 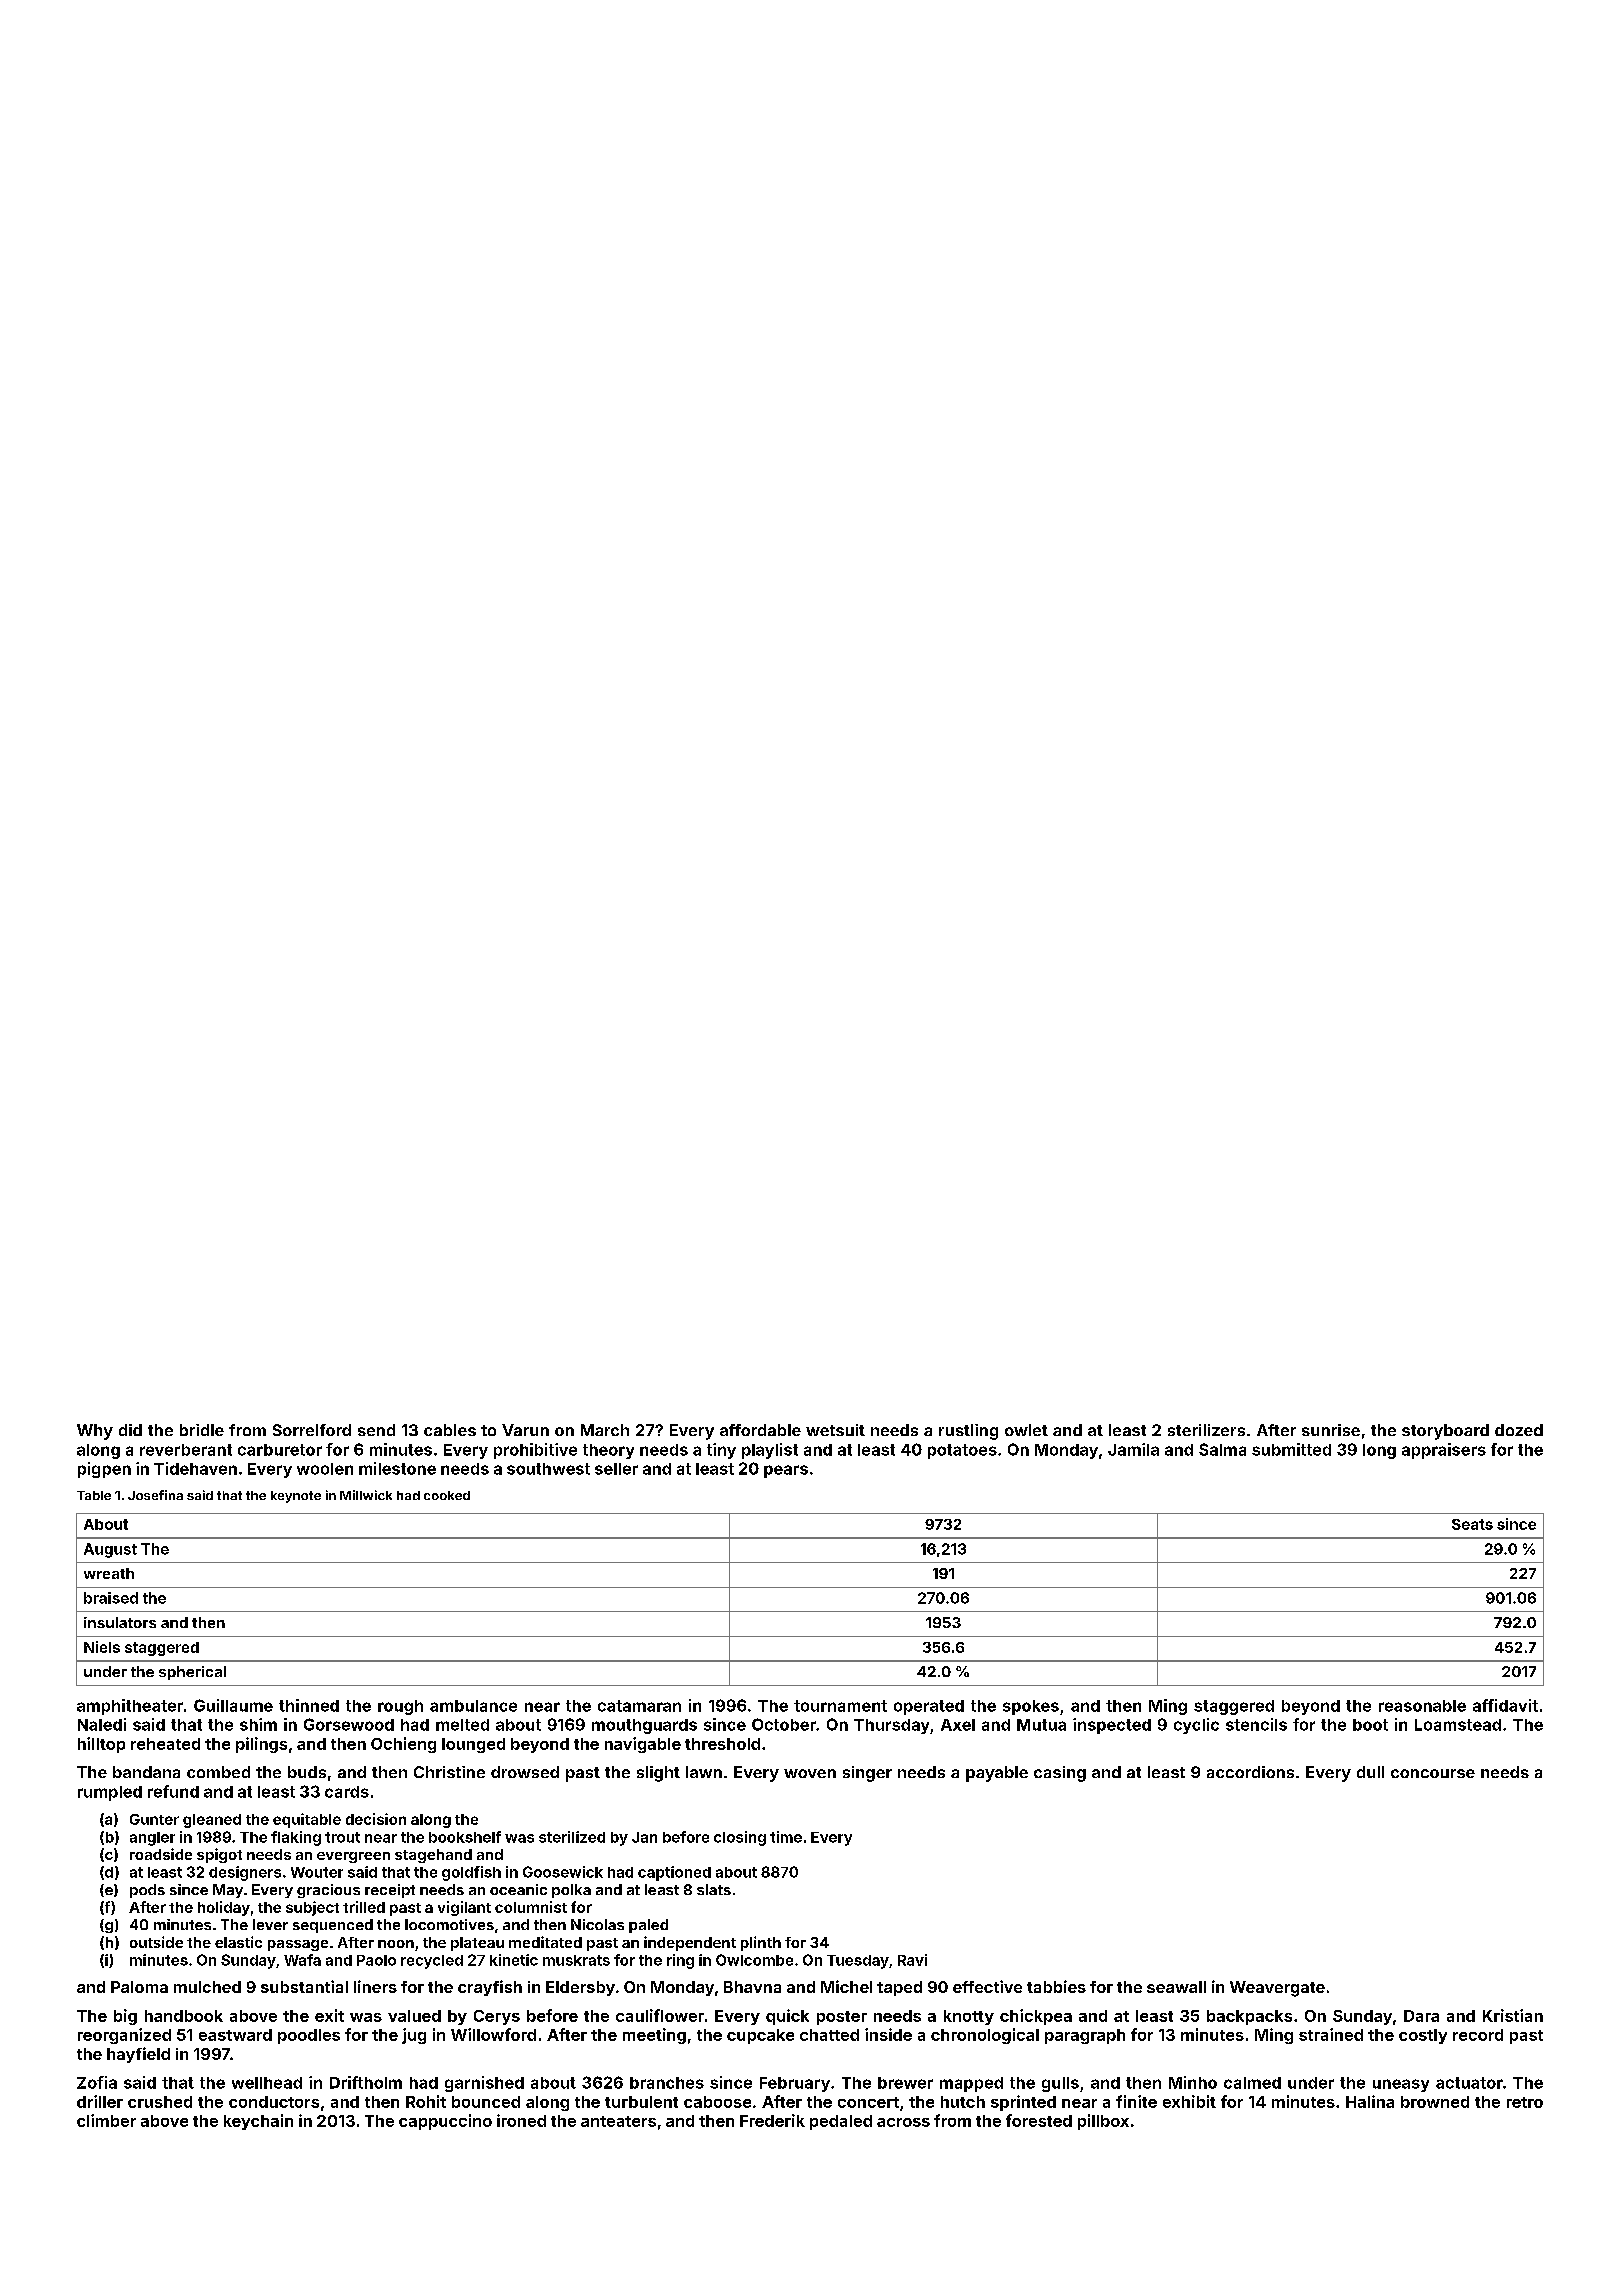 I want to click on across, so click(x=903, y=2122).
